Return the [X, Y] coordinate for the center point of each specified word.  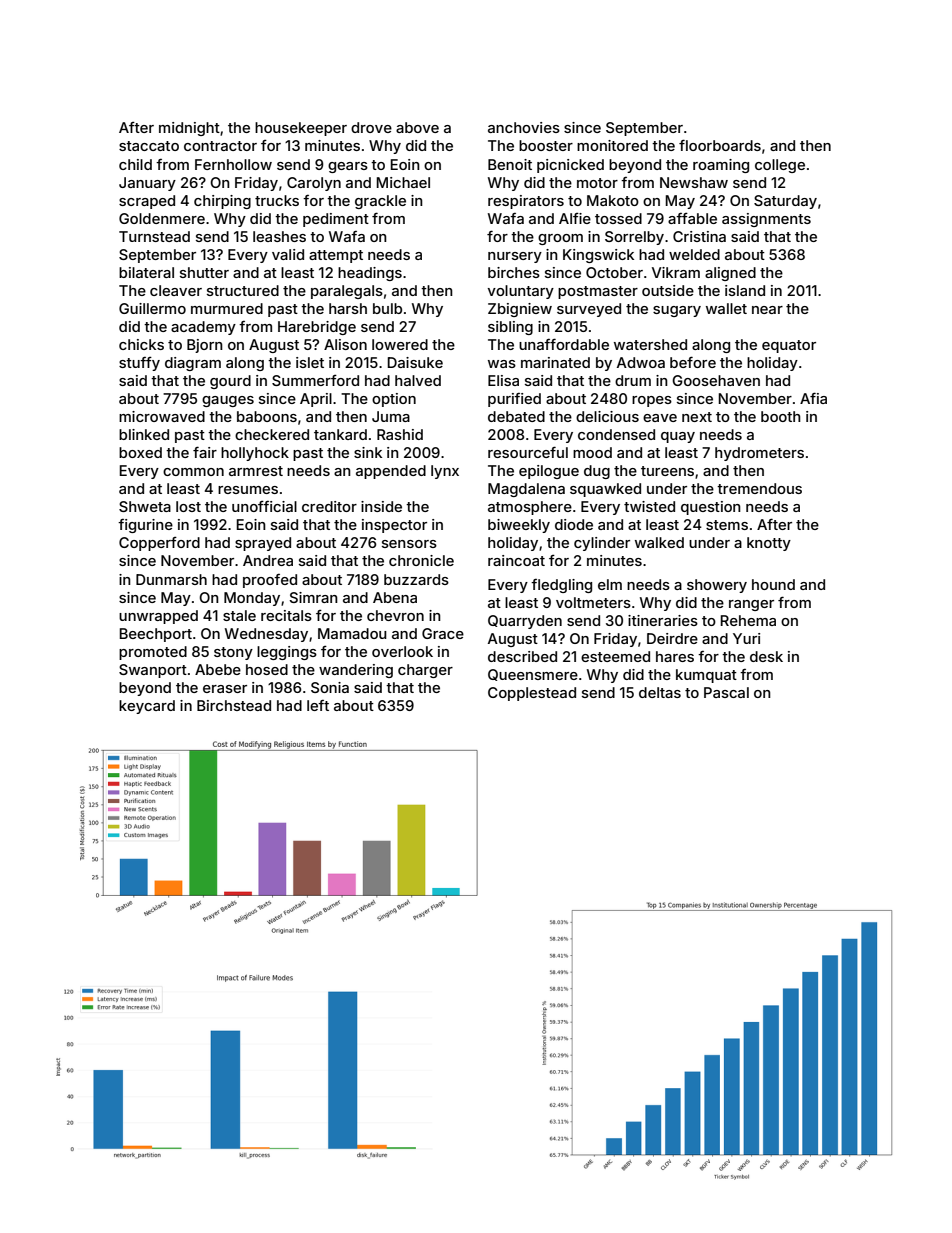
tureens [667, 471]
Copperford [159, 544]
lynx [445, 472]
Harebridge [317, 328]
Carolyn [314, 184]
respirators [526, 202]
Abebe [218, 669]
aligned [730, 274]
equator [789, 346]
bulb [387, 308]
